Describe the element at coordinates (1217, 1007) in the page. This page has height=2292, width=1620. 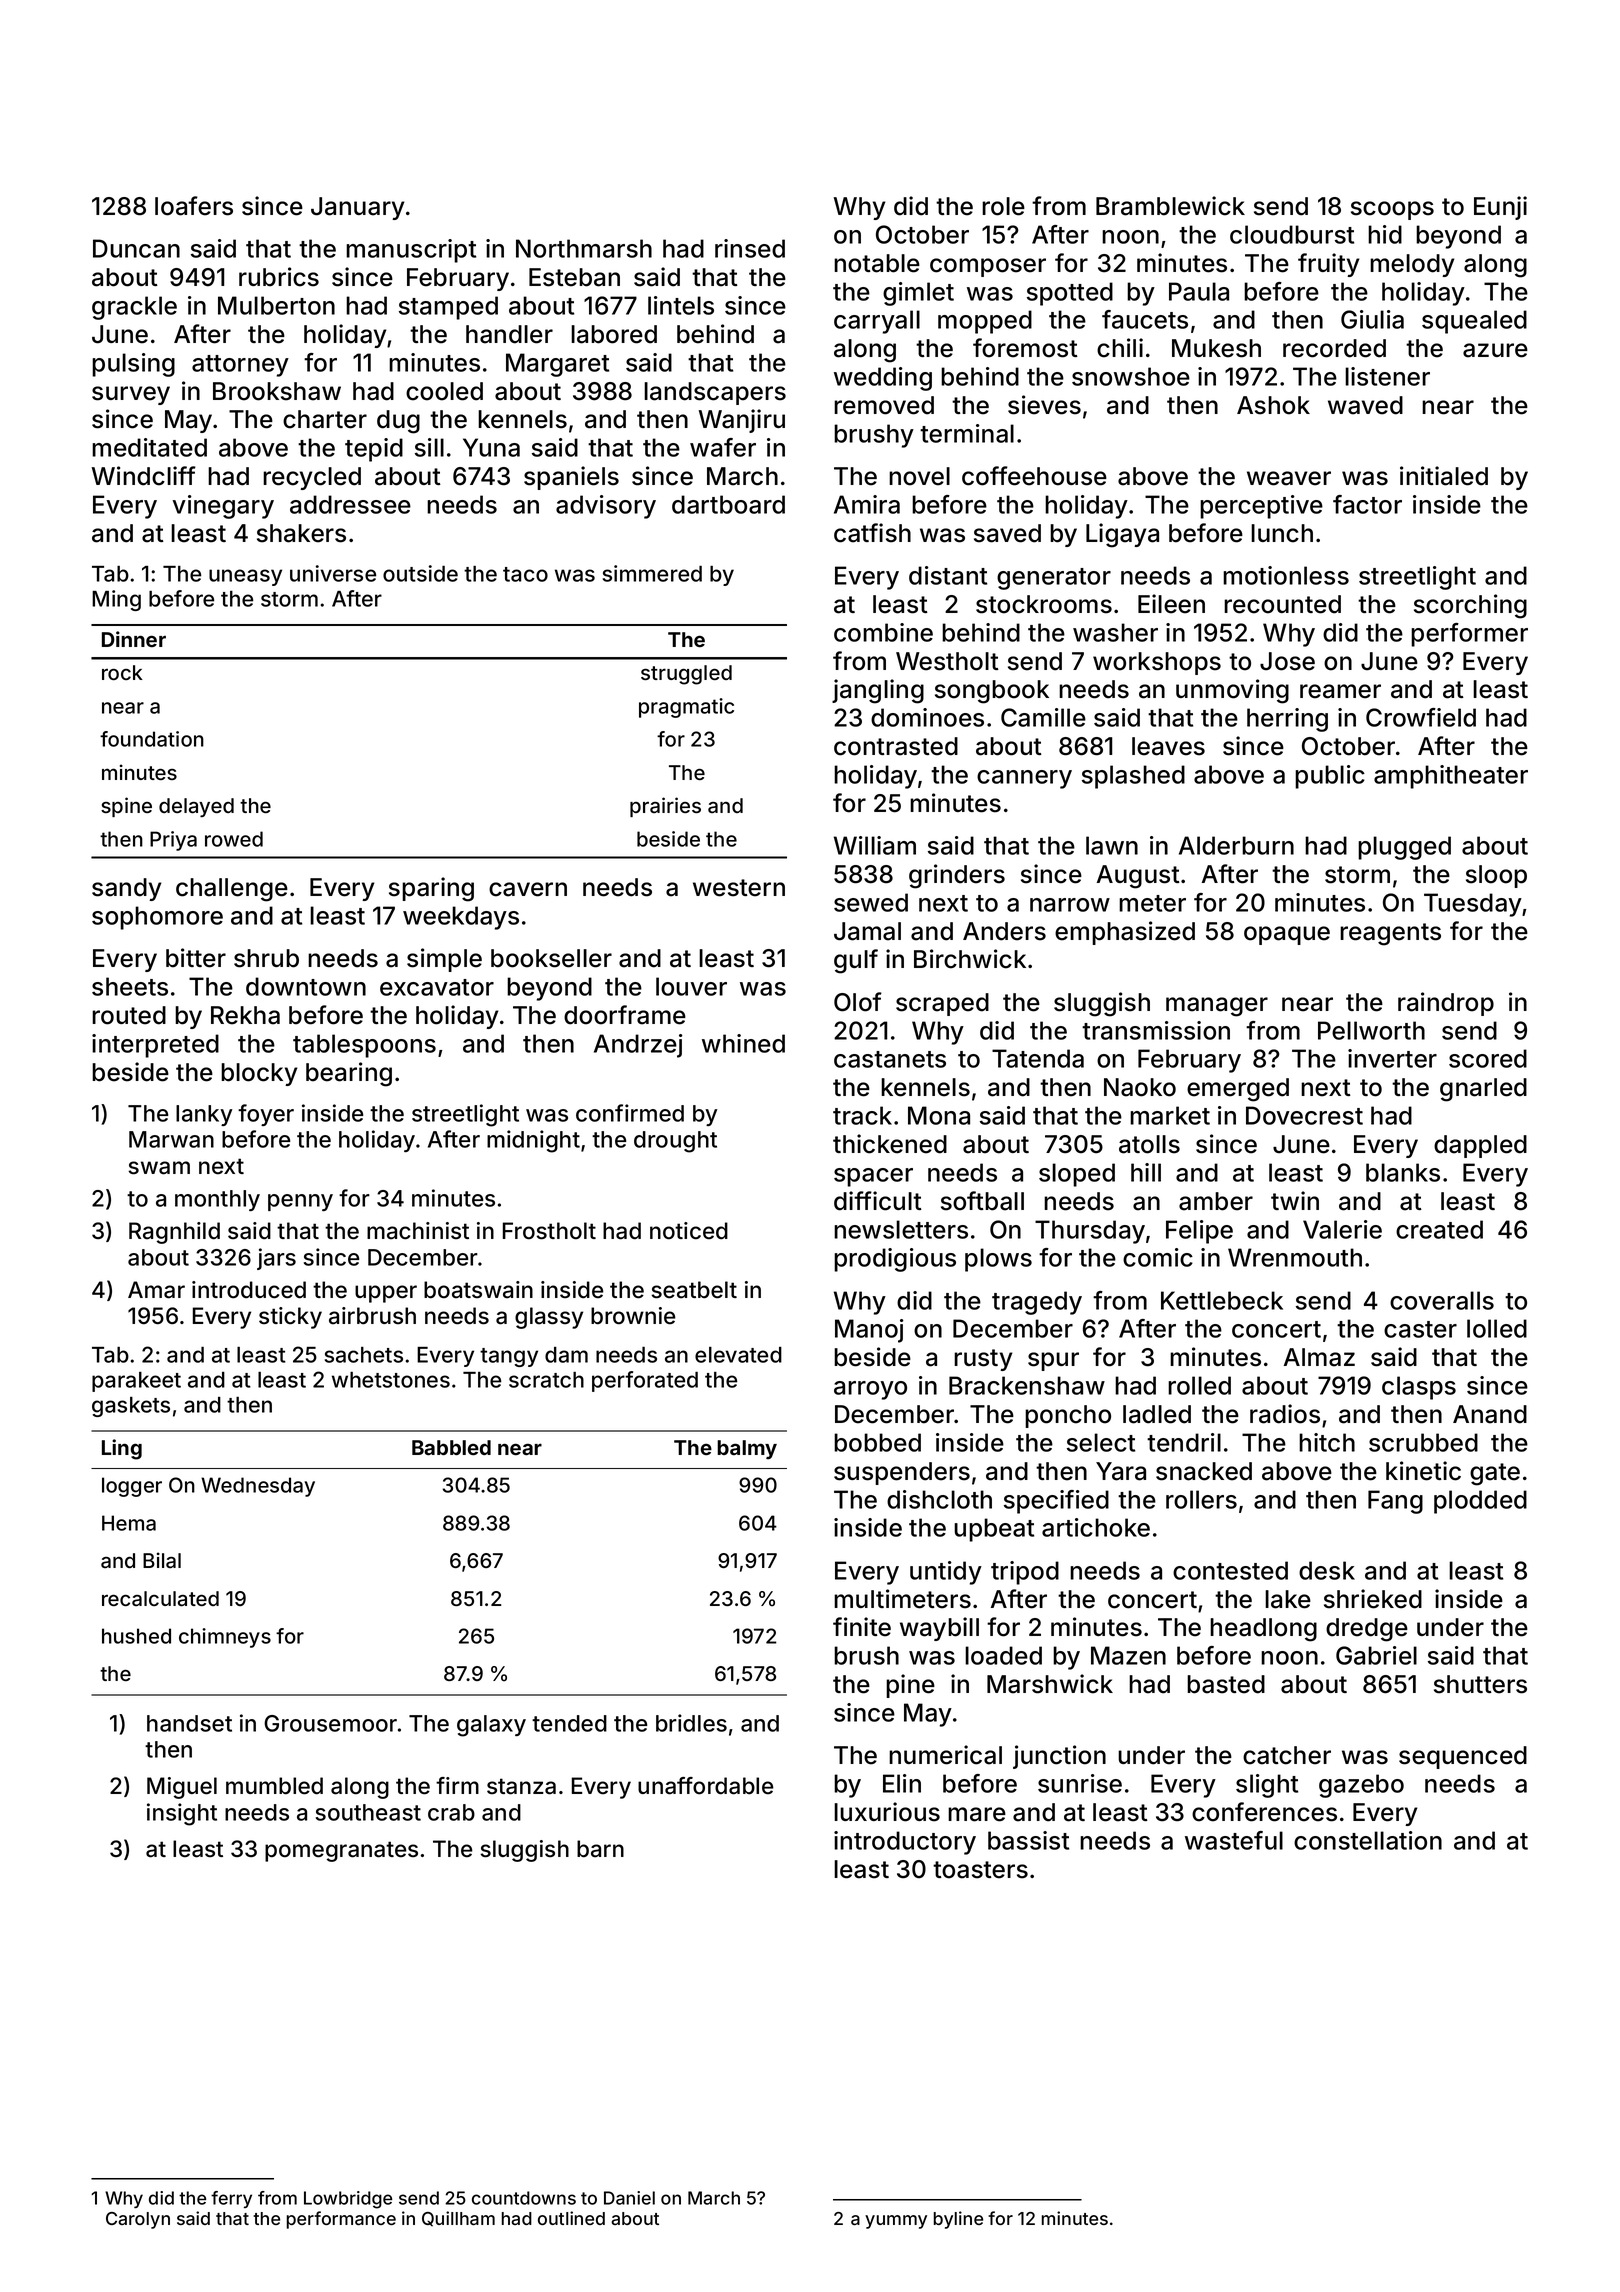
I see `manager` at that location.
